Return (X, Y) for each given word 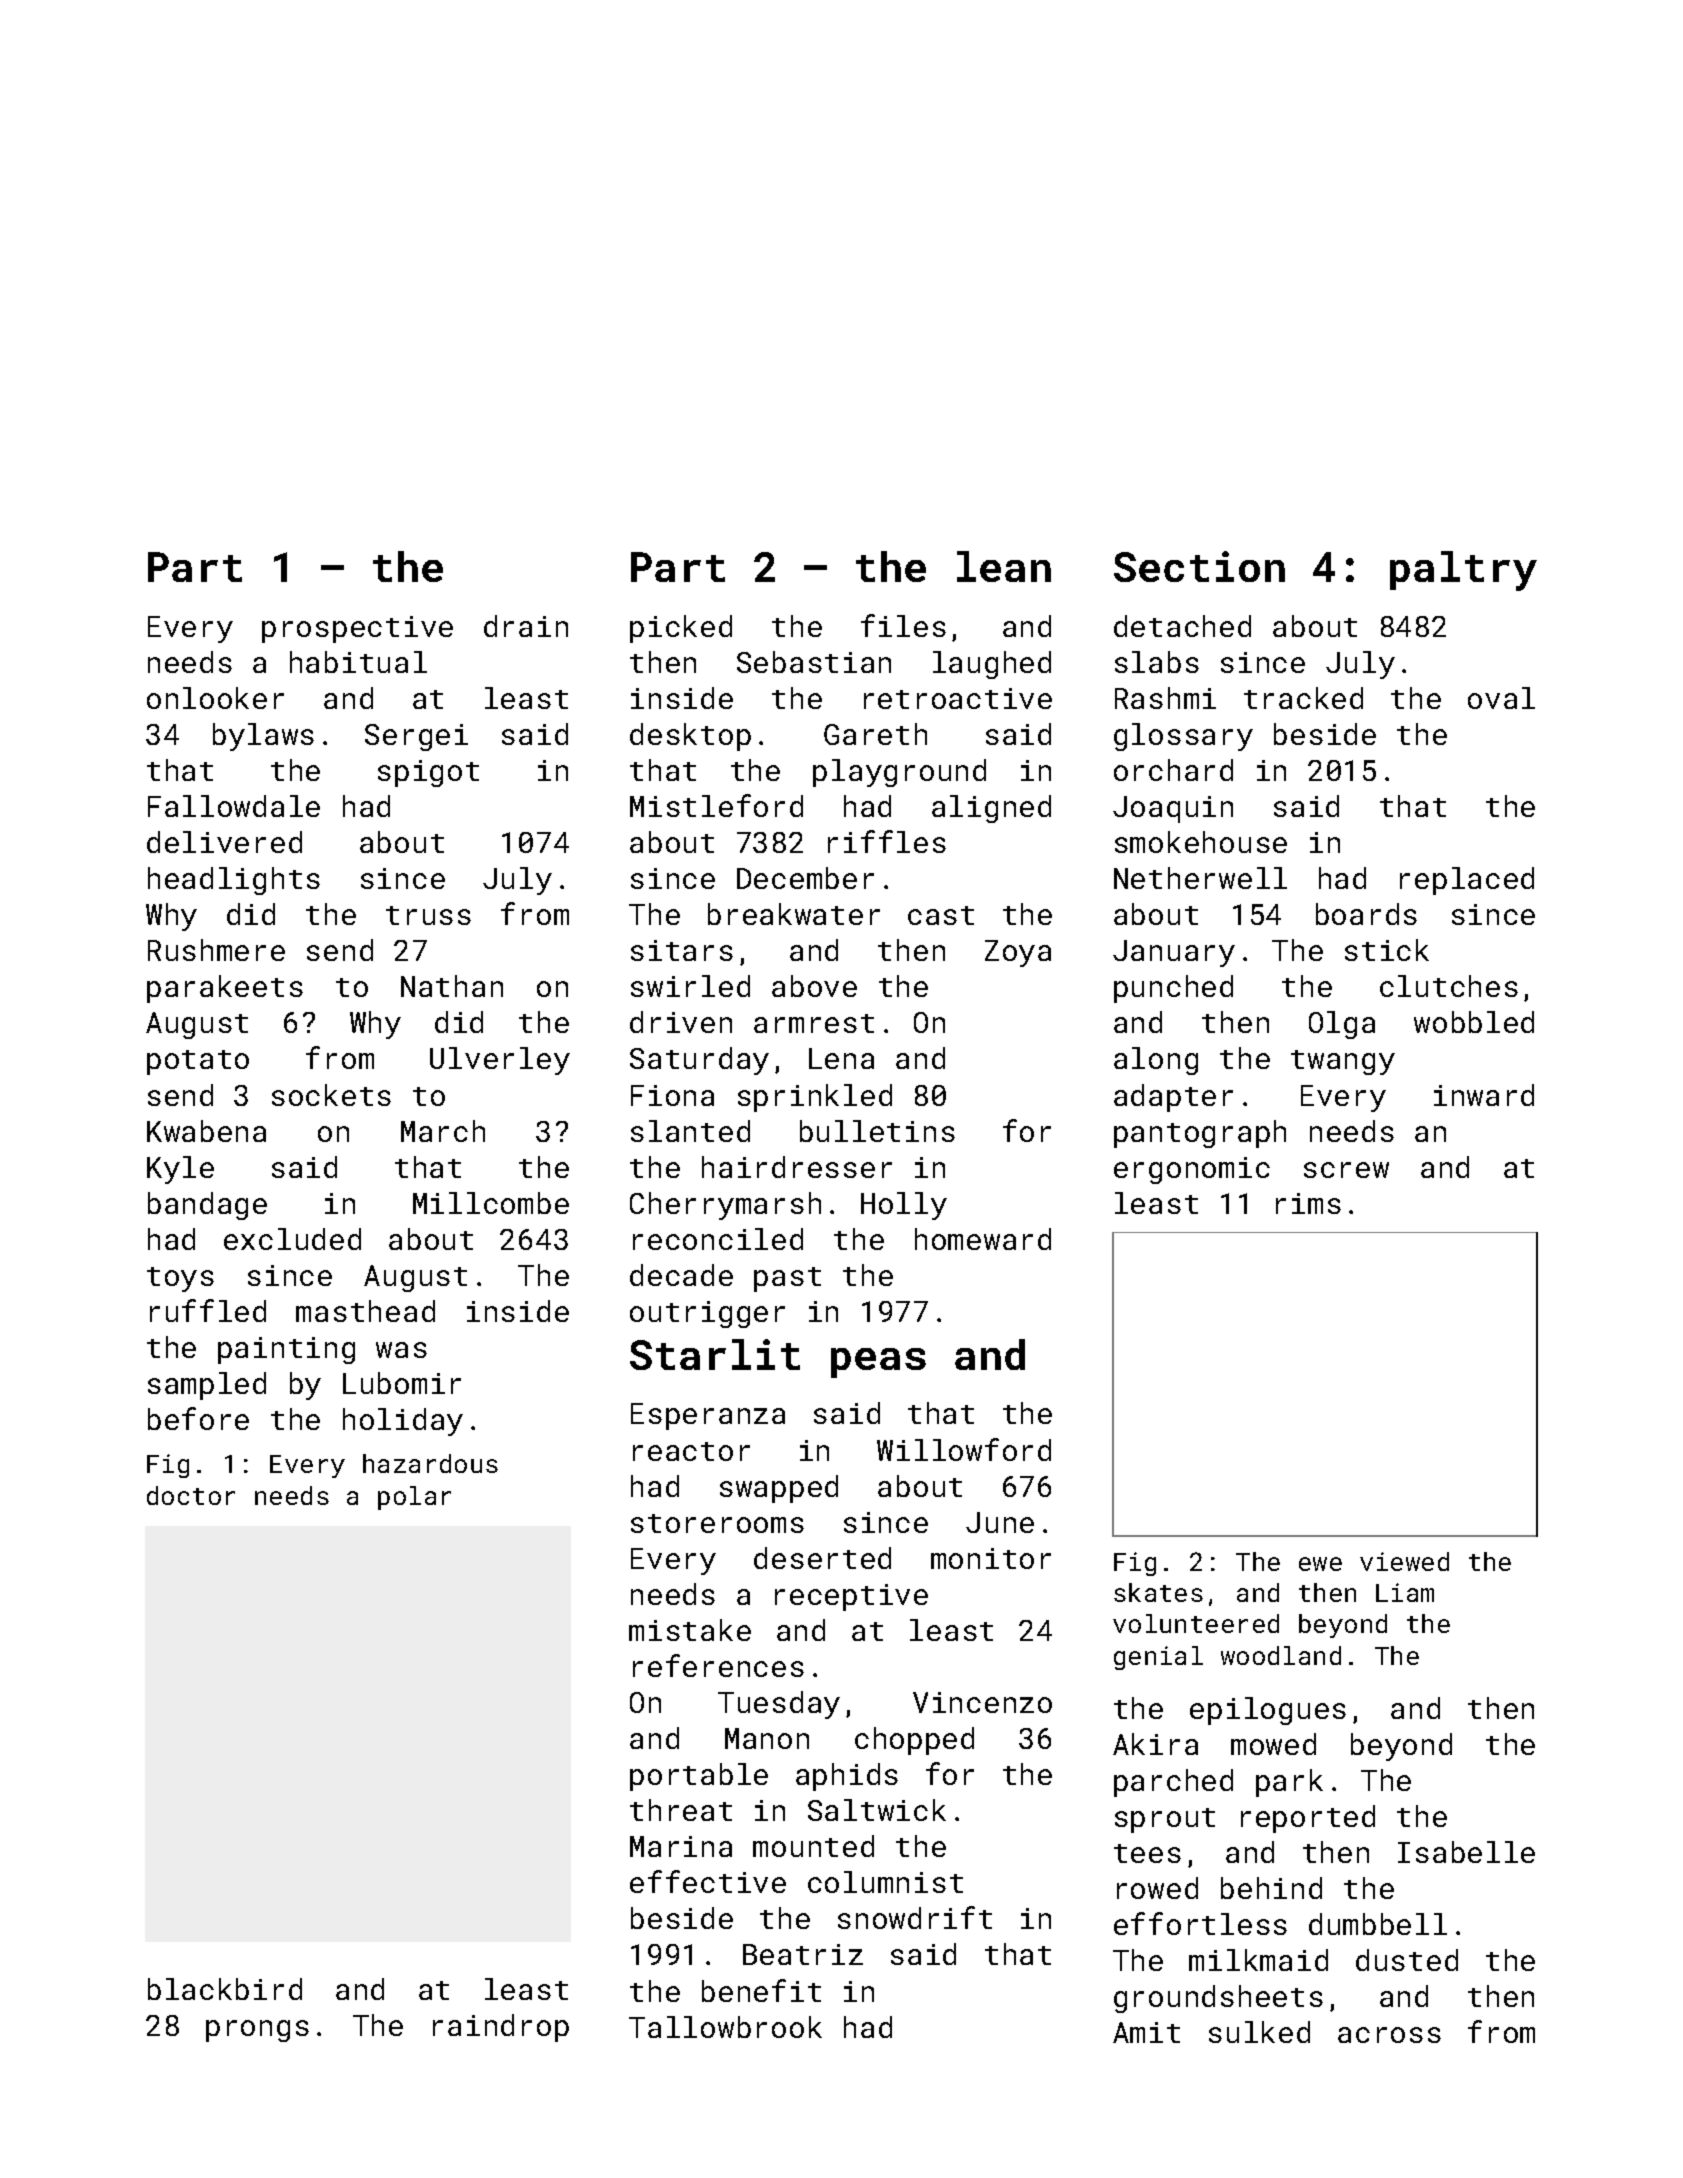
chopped (914, 1741)
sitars (682, 950)
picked (681, 629)
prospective (357, 629)
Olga (1342, 1025)
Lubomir (402, 1383)
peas (878, 1363)
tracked (1303, 698)
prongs (257, 2031)
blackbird (225, 1989)
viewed (1404, 1561)
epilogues (1268, 1711)
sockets (331, 1095)
